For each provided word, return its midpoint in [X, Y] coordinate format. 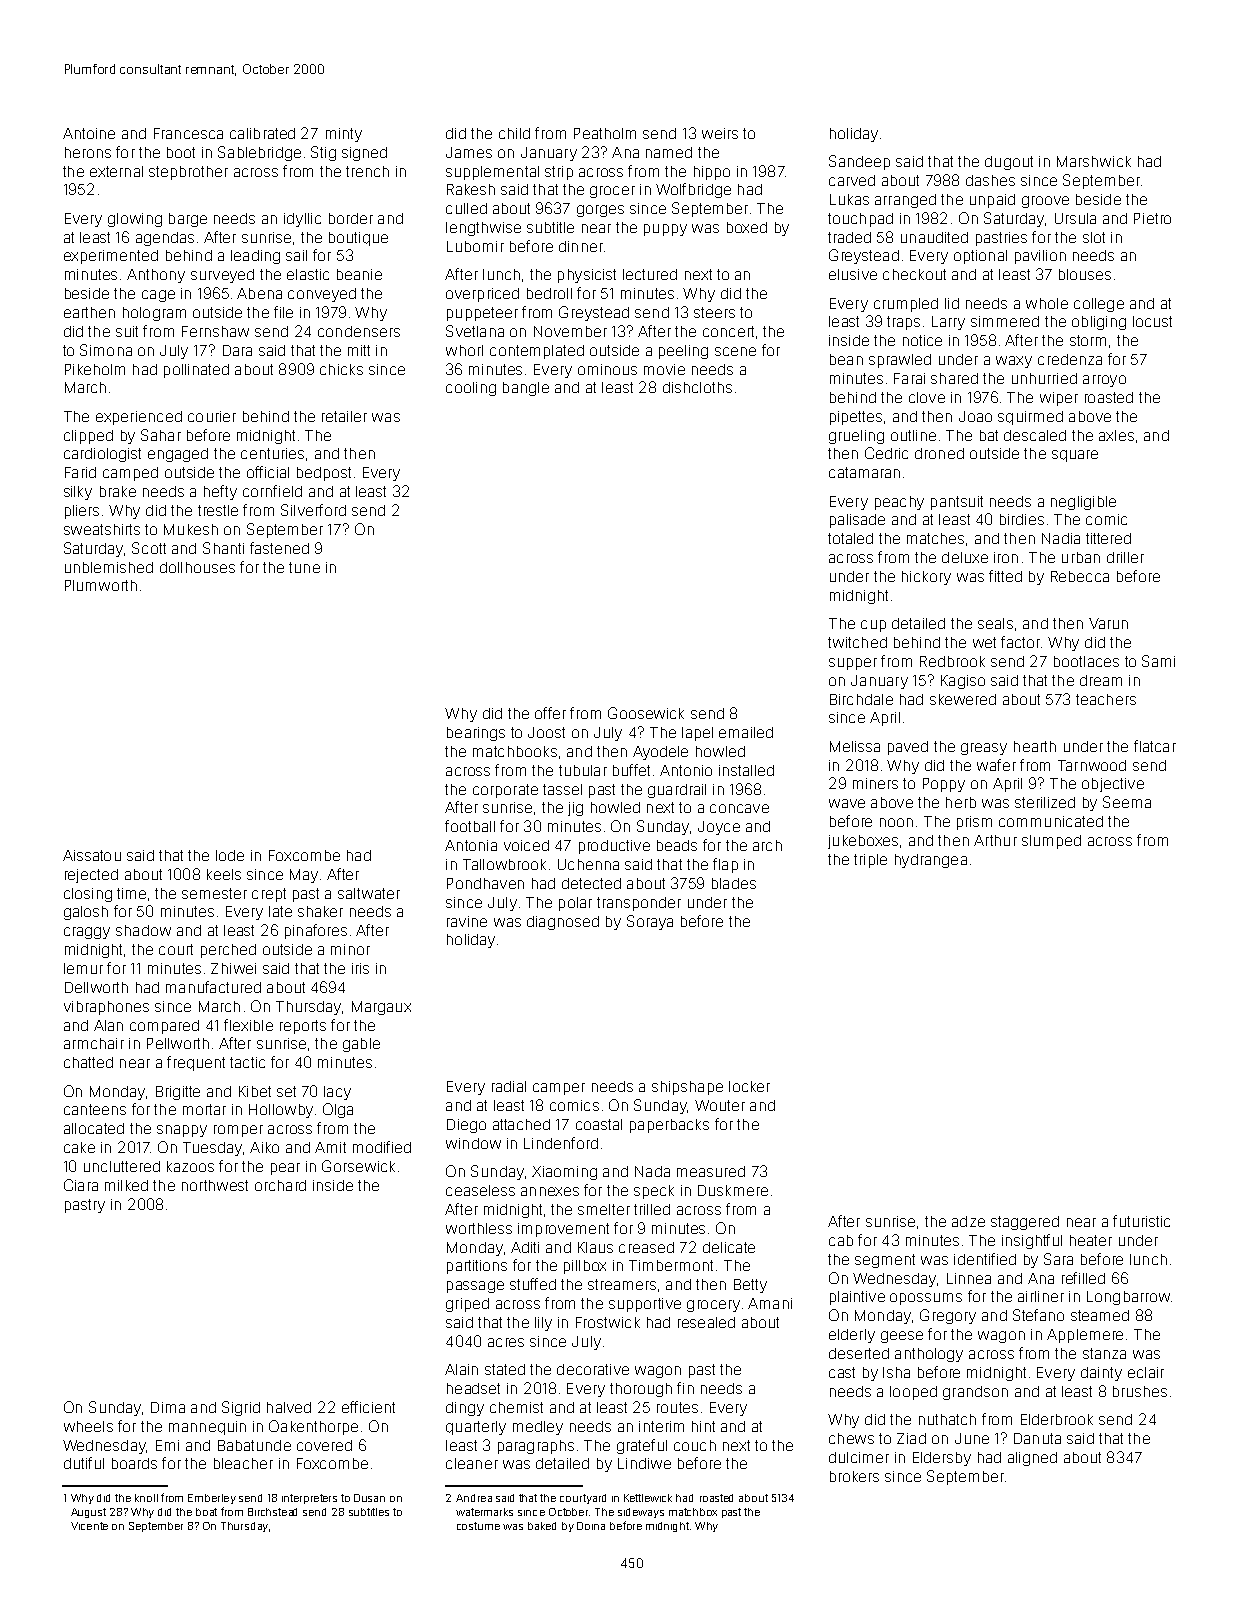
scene [735, 351]
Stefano [1038, 1315]
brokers [854, 1476]
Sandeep [859, 162]
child [514, 133]
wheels [88, 1426]
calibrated [262, 133]
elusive [853, 274]
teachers [1106, 699]
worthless [479, 1228]
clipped [88, 437]
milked [126, 1185]
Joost [546, 732]
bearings [476, 734]
